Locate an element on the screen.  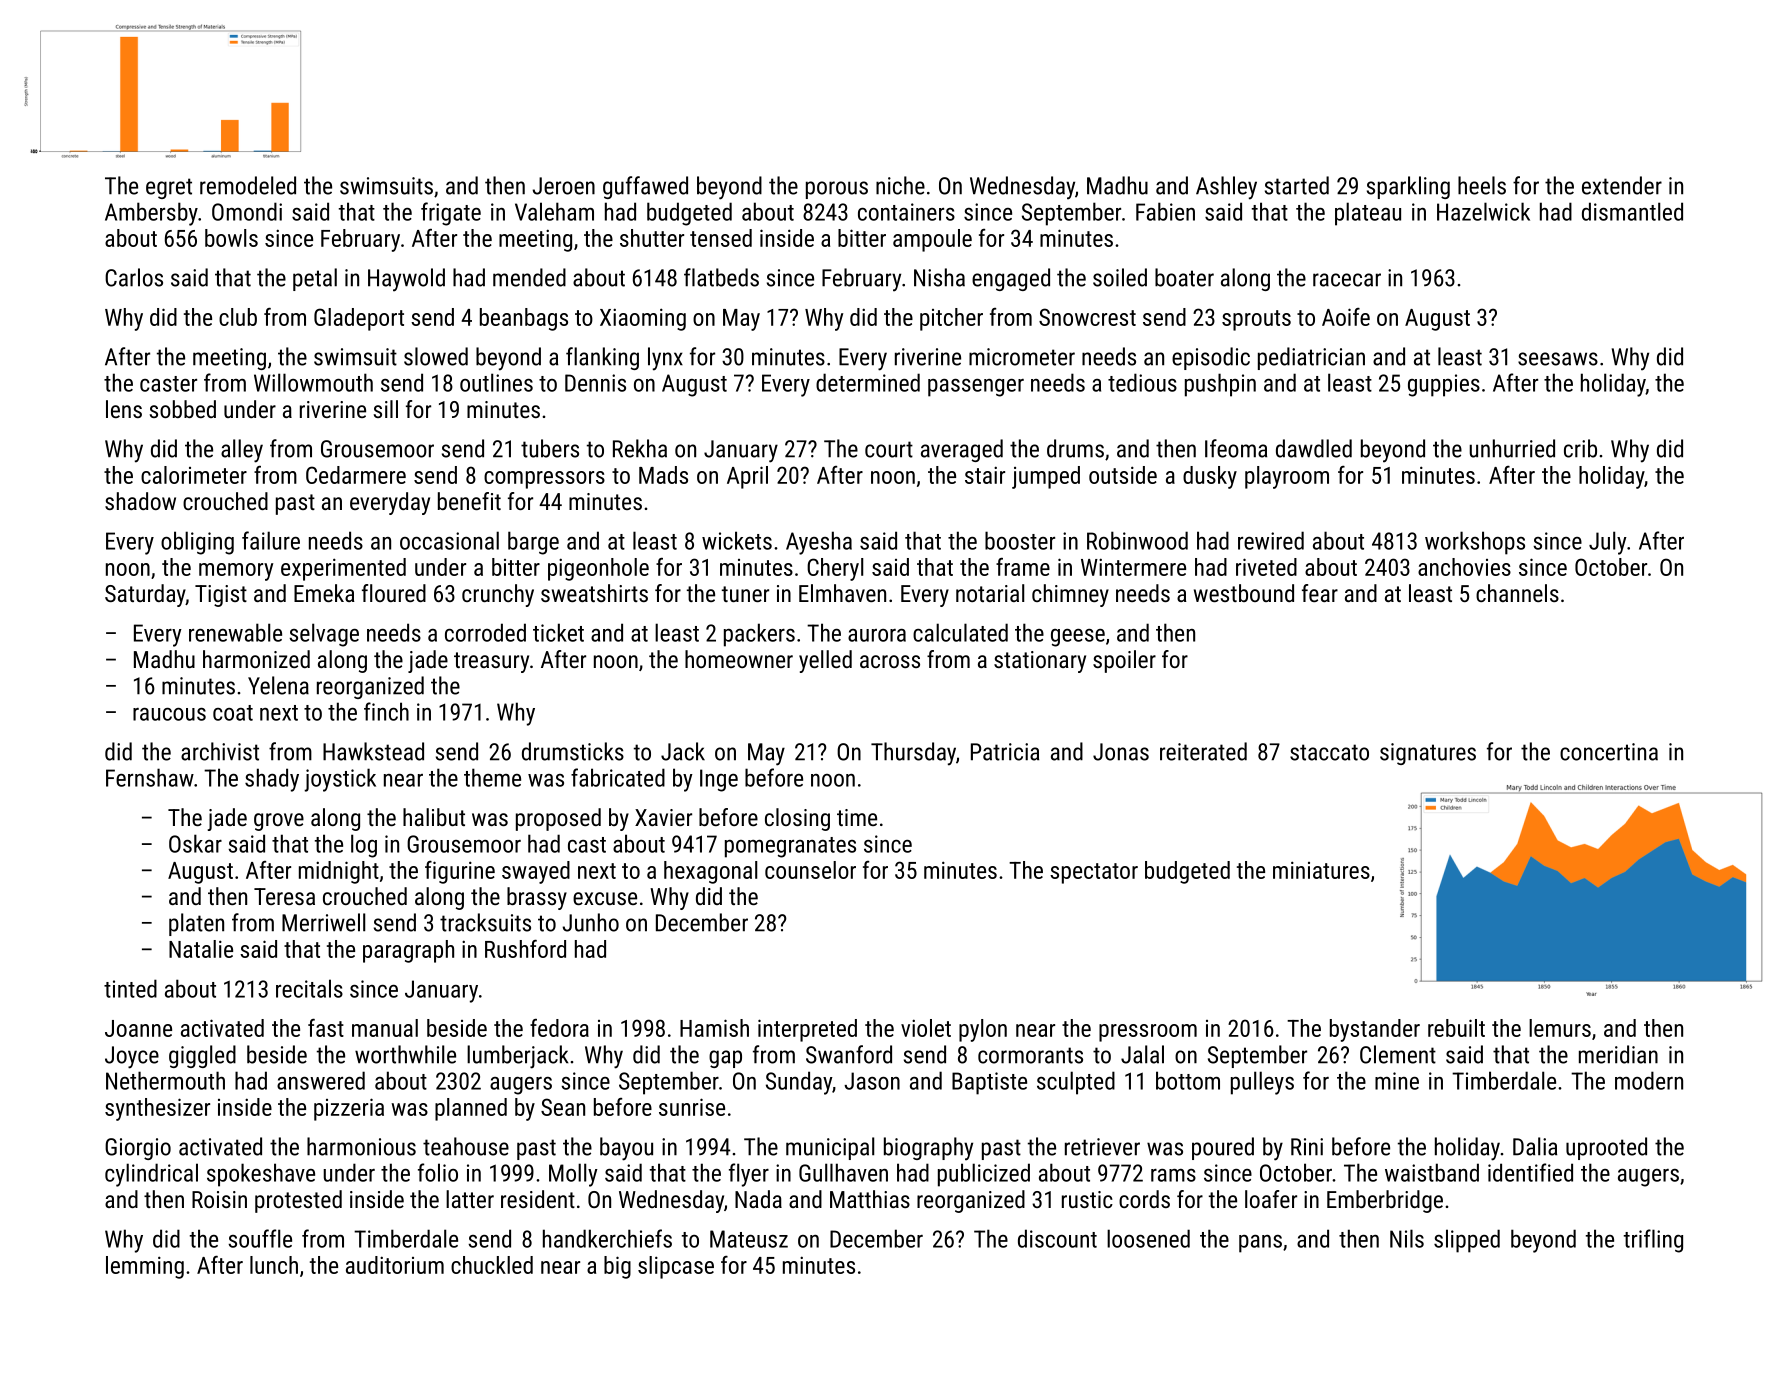
Swanford is located at coordinates (849, 1054).
